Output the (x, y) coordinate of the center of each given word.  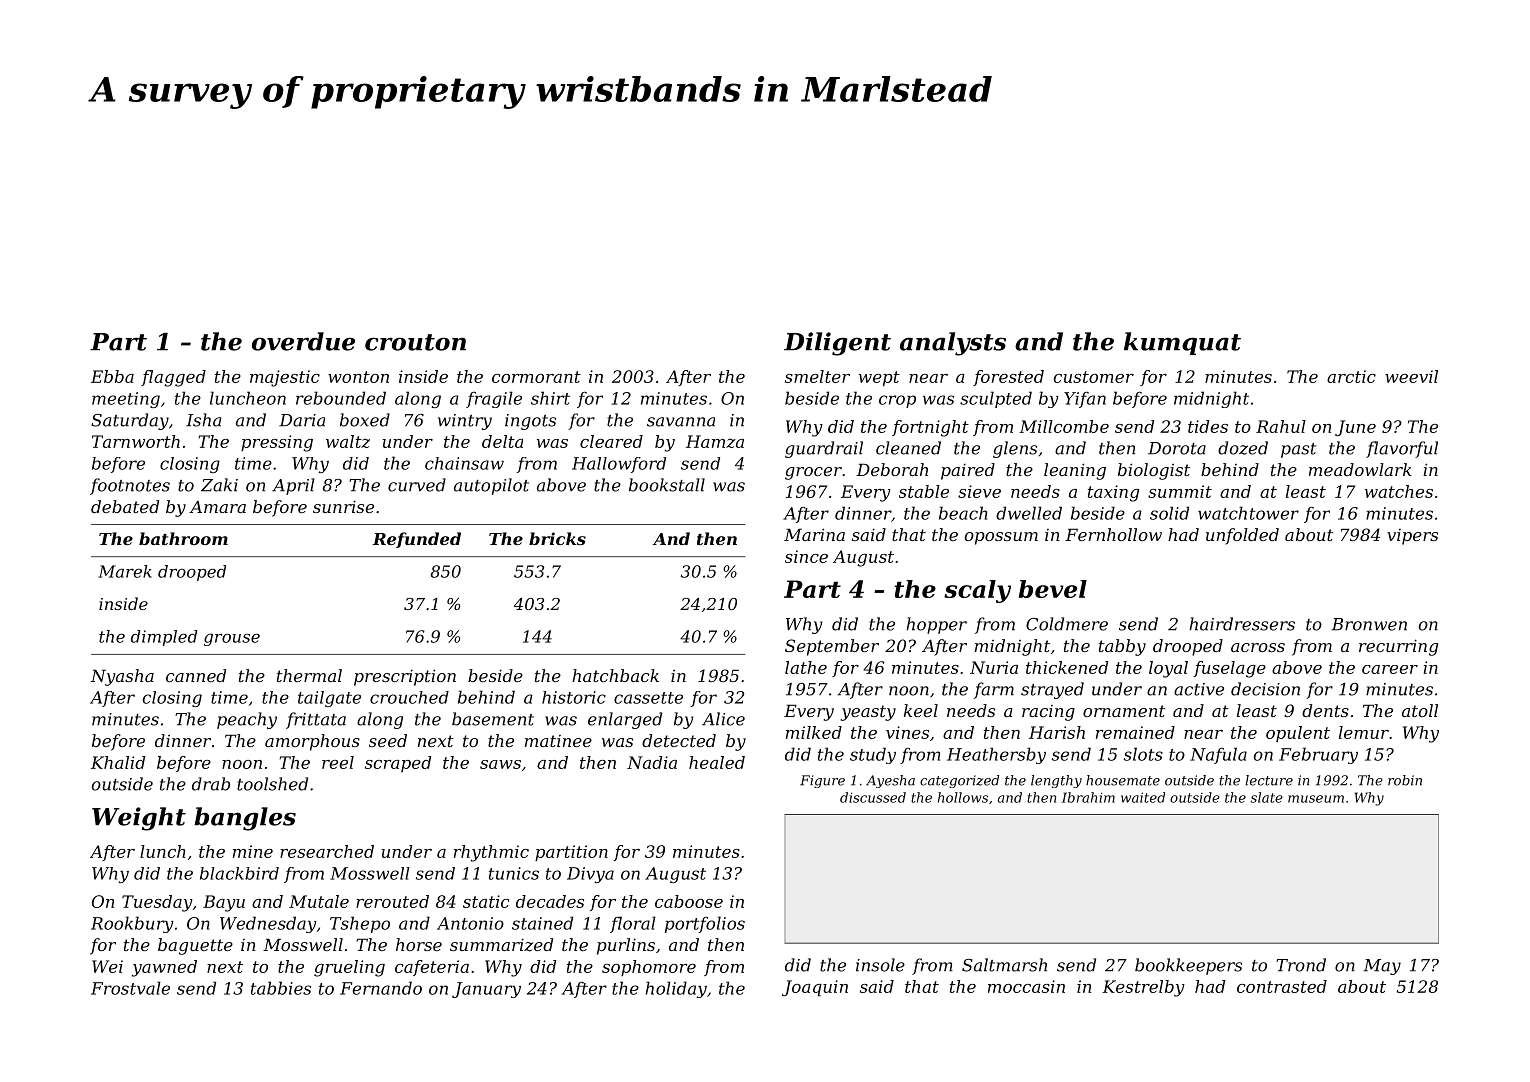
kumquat (1182, 343)
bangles (245, 819)
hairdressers (1242, 624)
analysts (953, 344)
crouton (415, 342)
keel (921, 710)
